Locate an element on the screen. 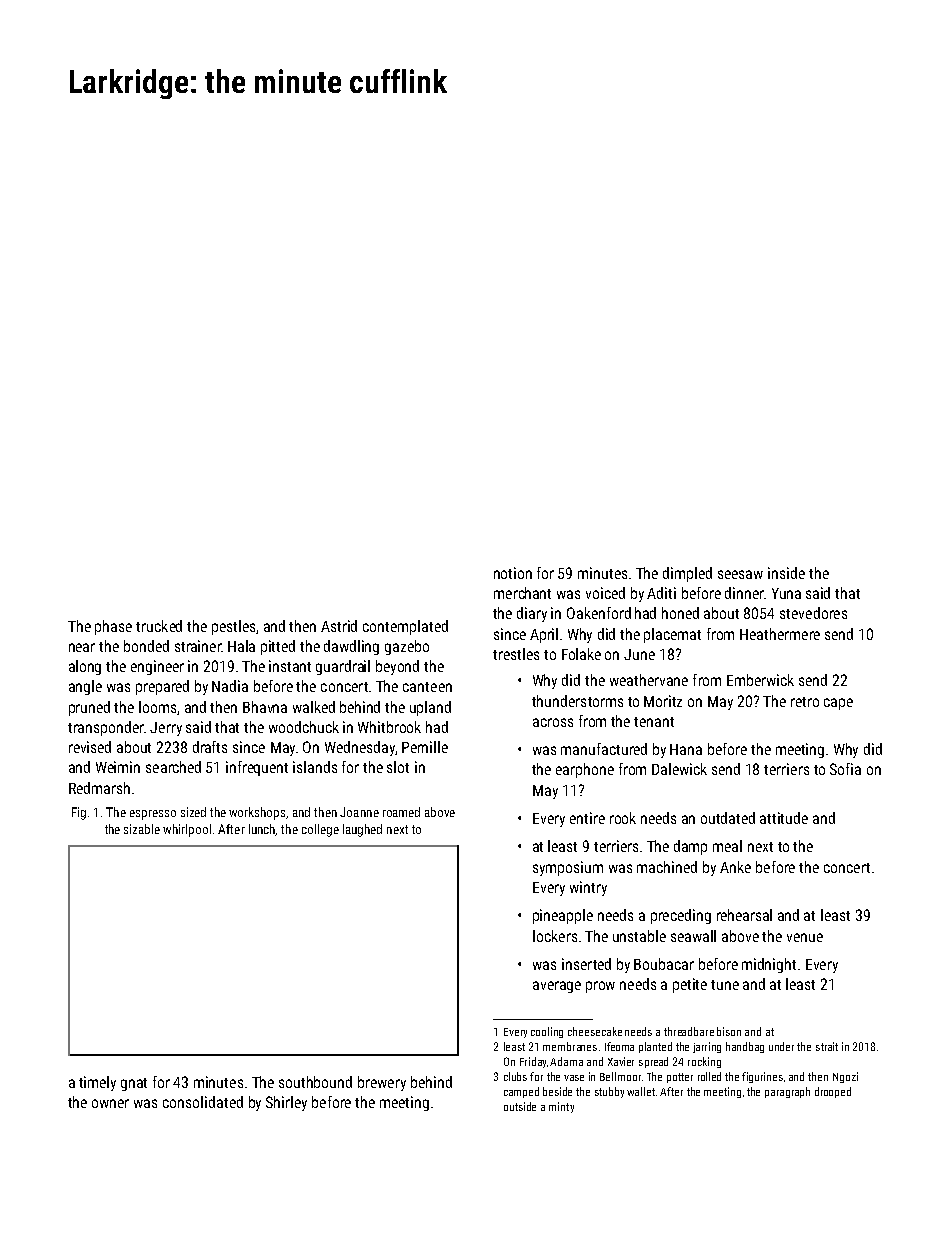  Anke is located at coordinates (735, 867).
